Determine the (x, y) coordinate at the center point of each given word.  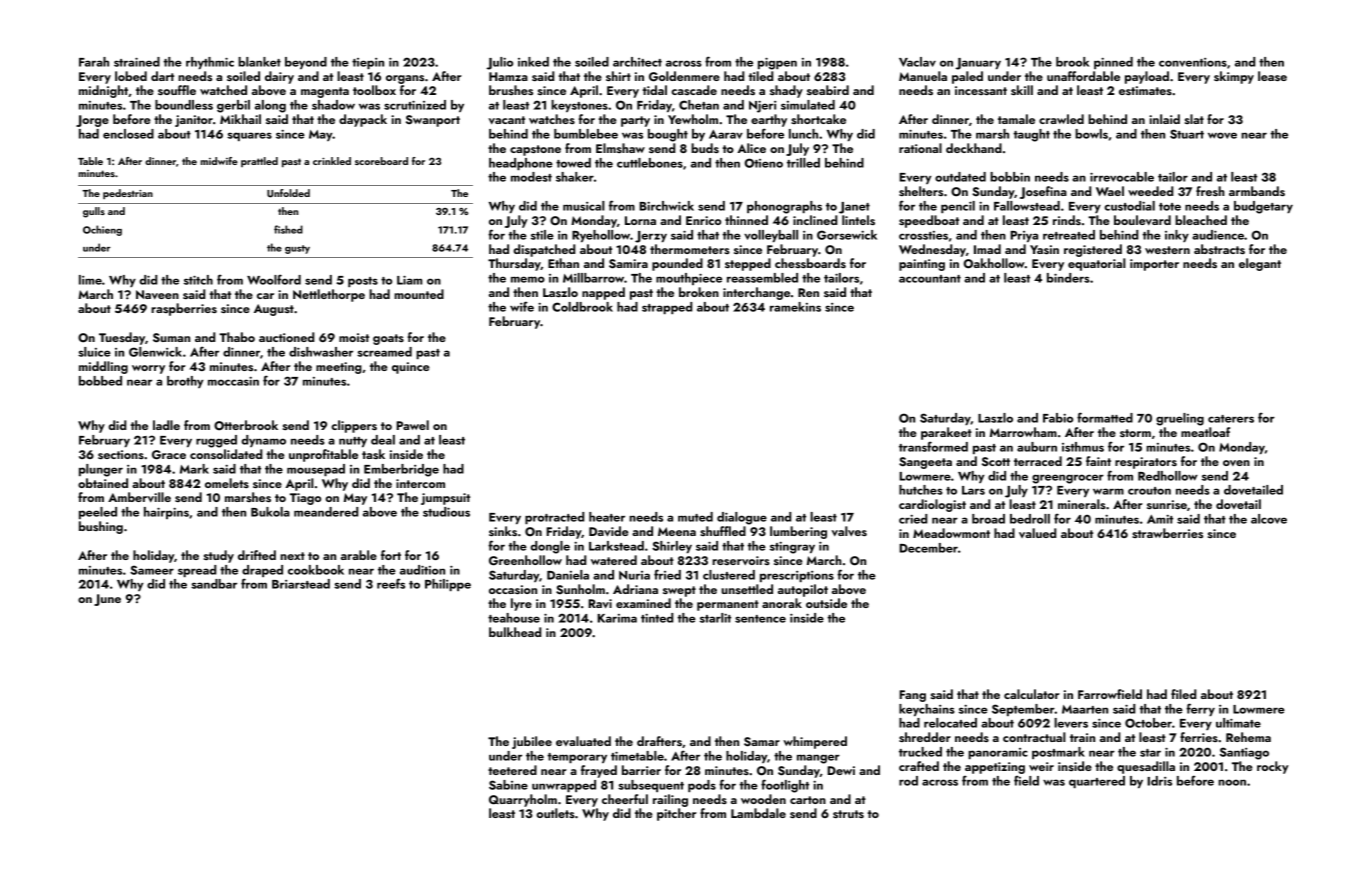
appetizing (995, 768)
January (978, 64)
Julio (499, 63)
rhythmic (210, 63)
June (107, 600)
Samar (762, 742)
